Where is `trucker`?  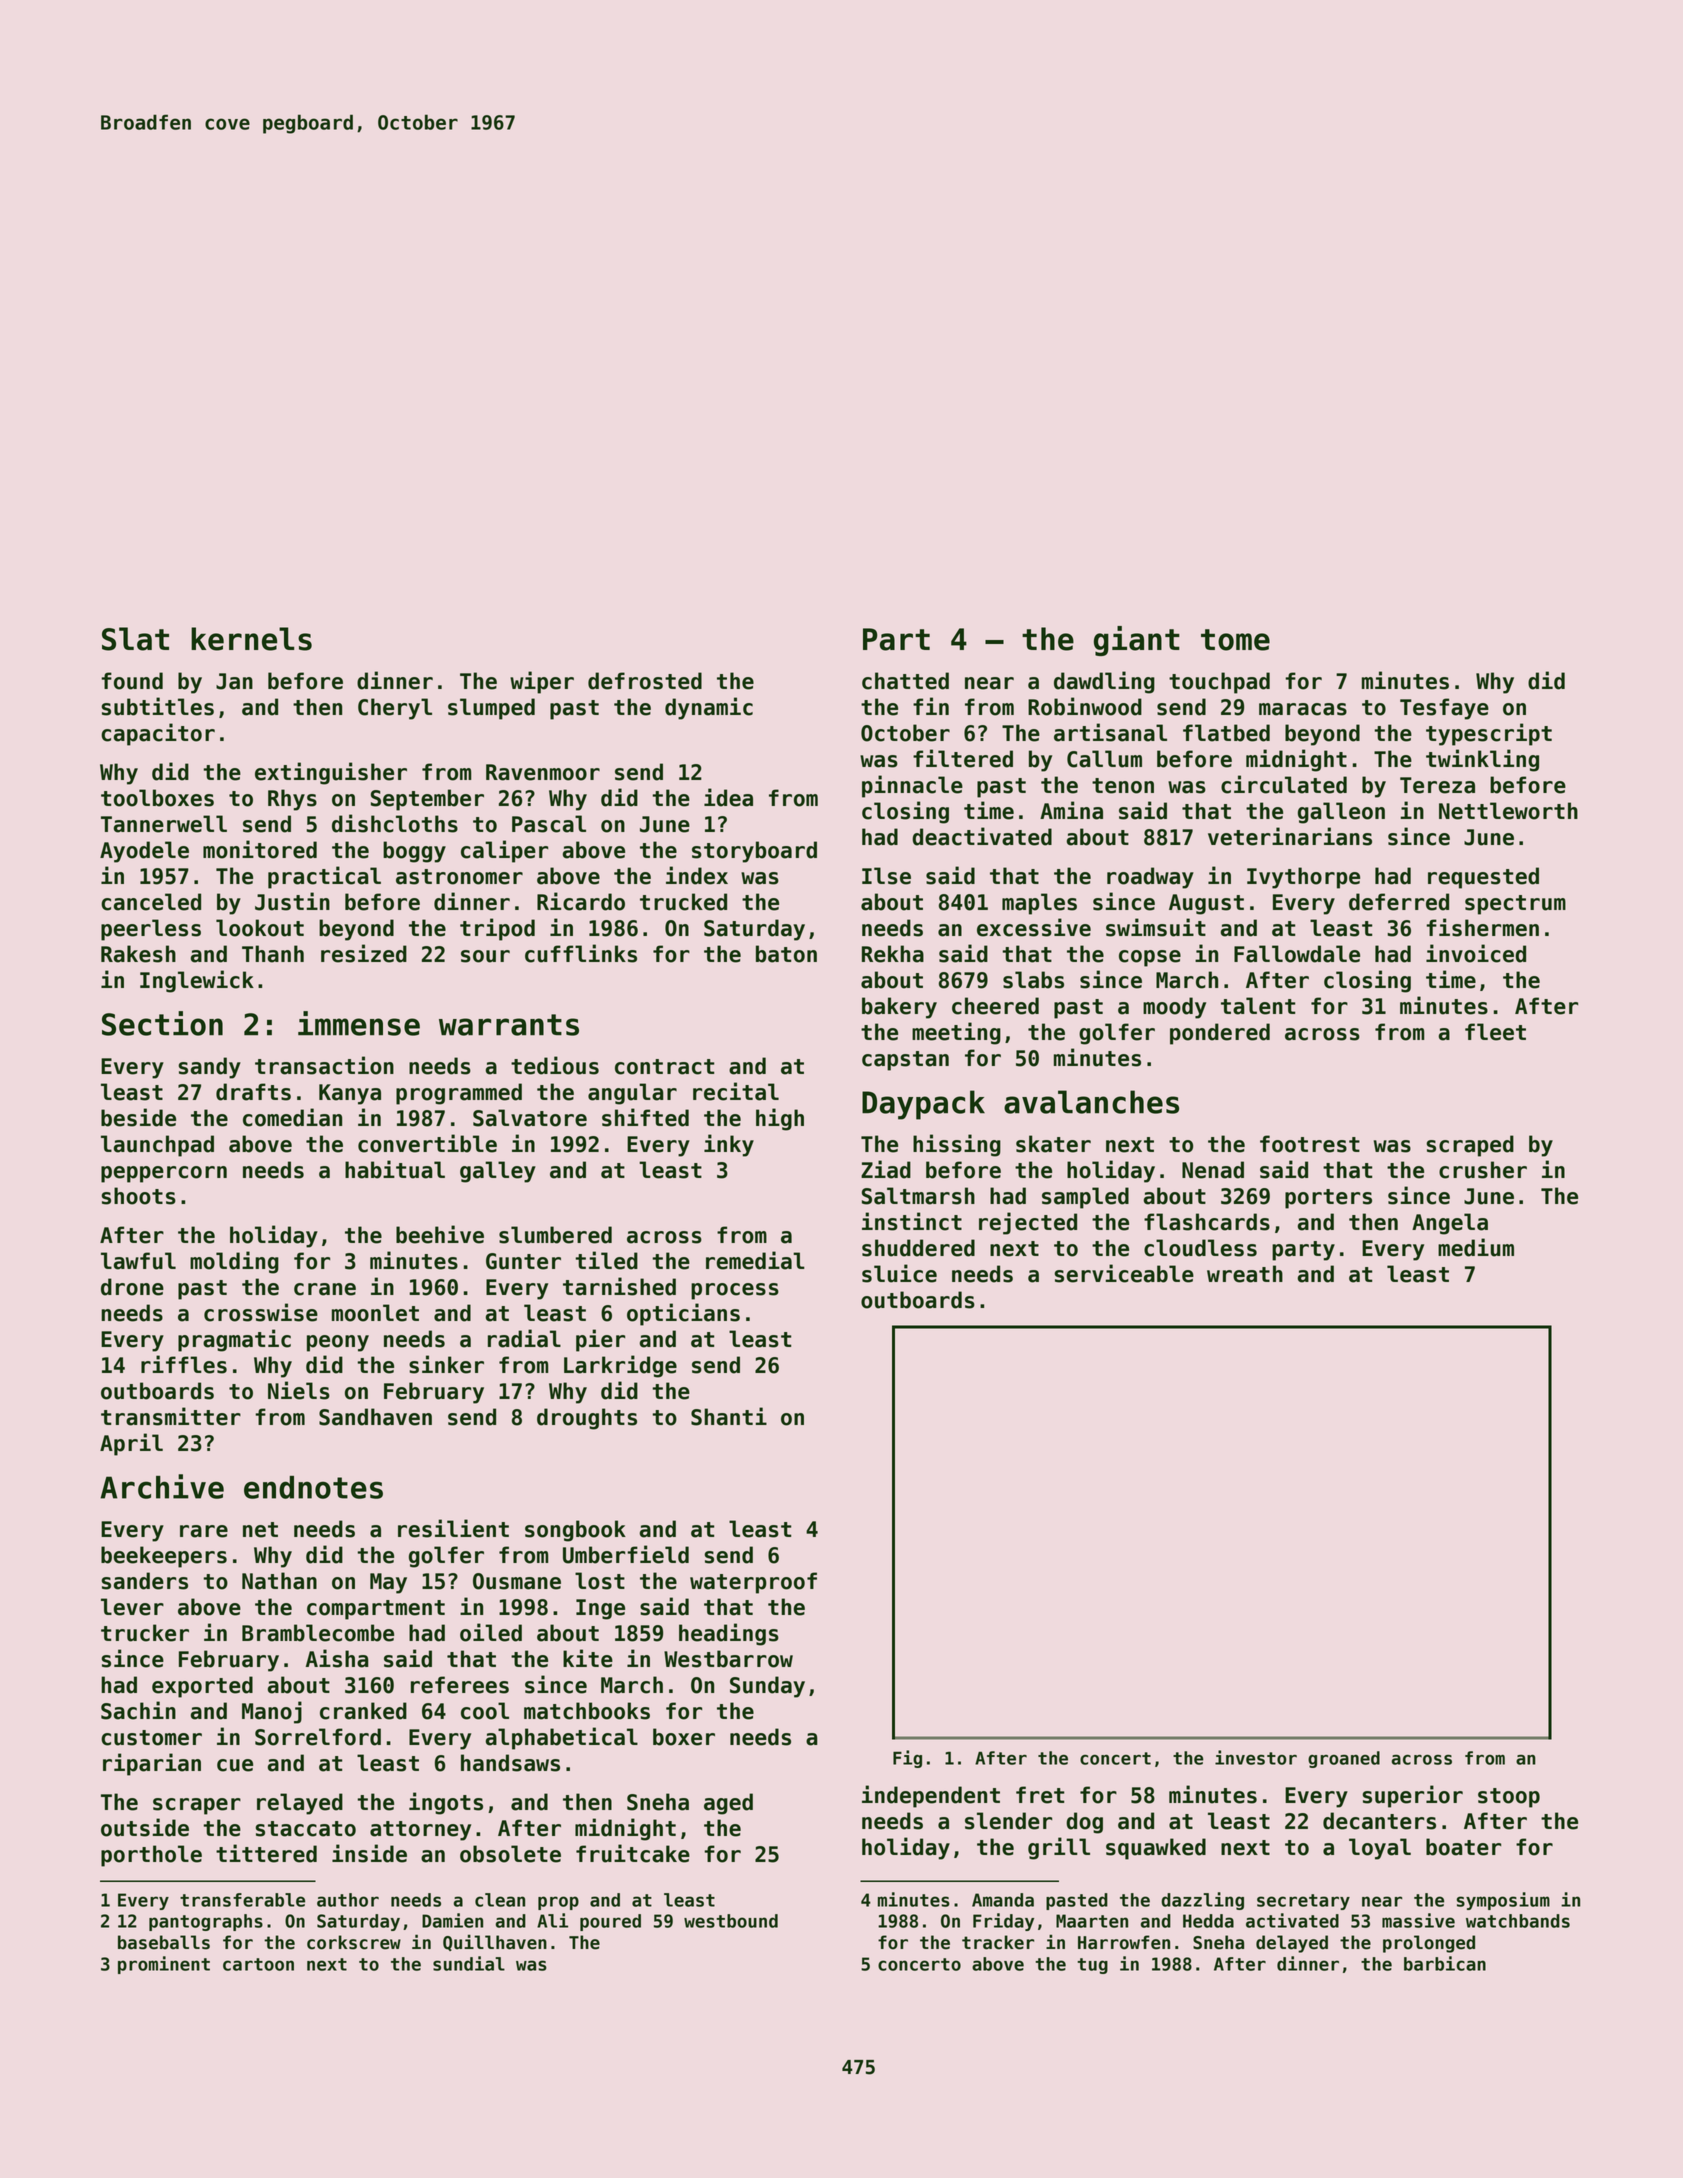
trucker is located at coordinates (145, 1633).
